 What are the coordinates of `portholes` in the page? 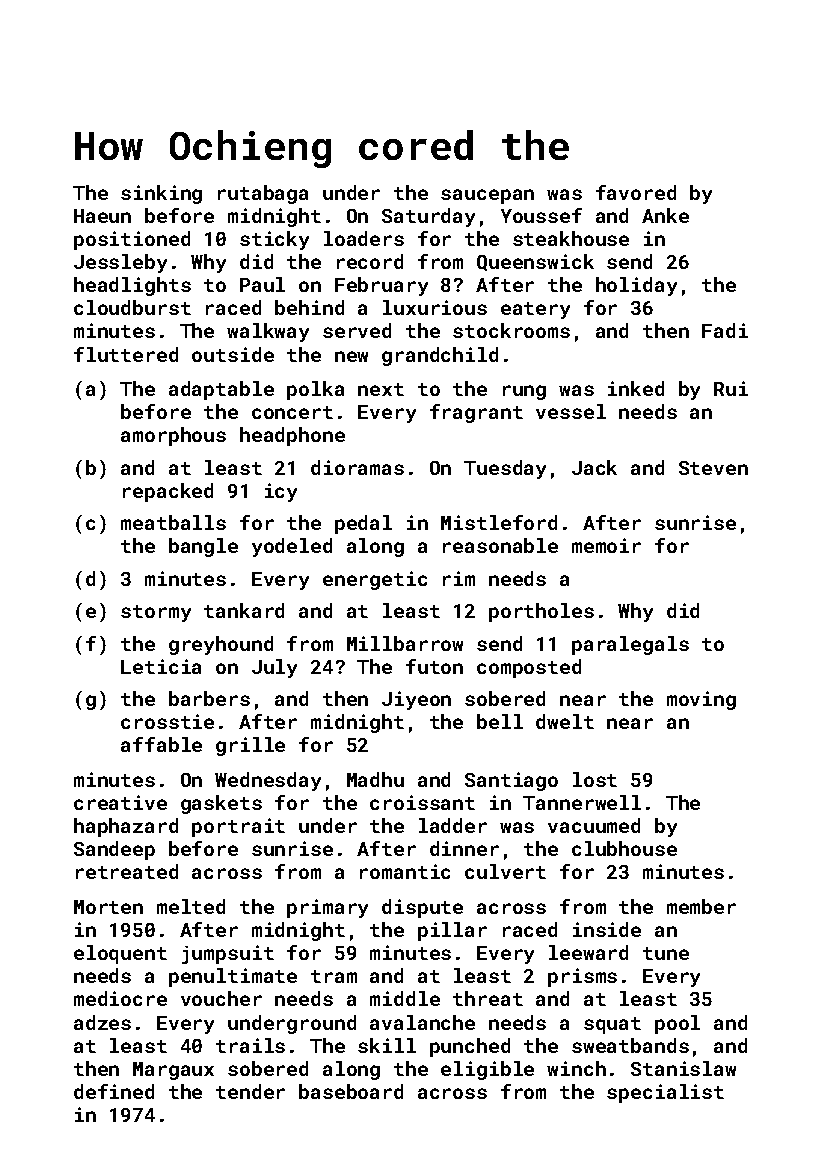 It's located at (541, 612).
